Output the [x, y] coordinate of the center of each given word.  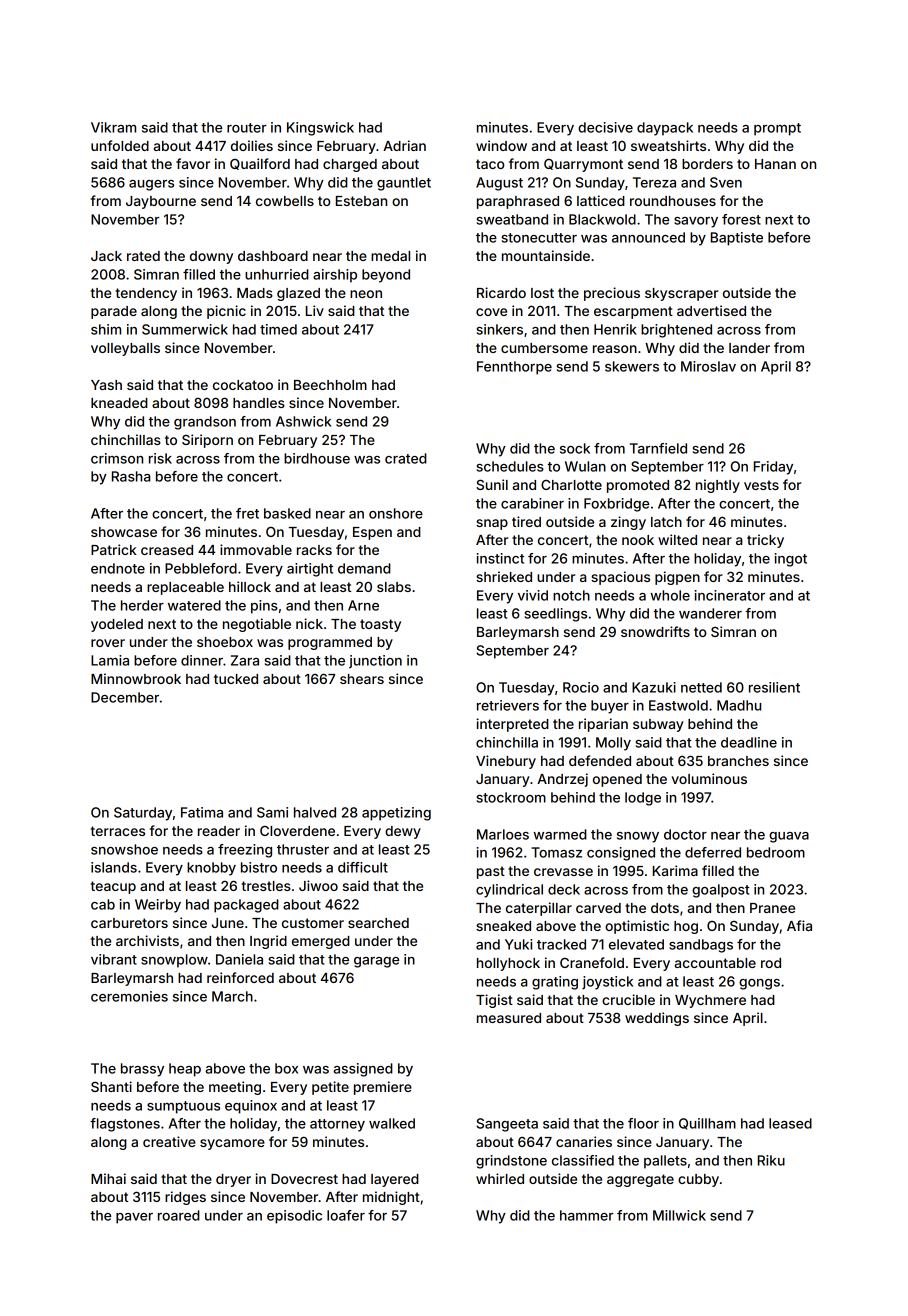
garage [376, 962]
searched [378, 923]
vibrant [114, 959]
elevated [636, 944]
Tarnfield [658, 448]
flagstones [125, 1125]
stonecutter [539, 238]
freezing [245, 851]
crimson [117, 458]
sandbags [701, 946]
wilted [677, 539]
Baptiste [737, 239]
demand [364, 568]
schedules [510, 466]
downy [211, 257]
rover [108, 643]
